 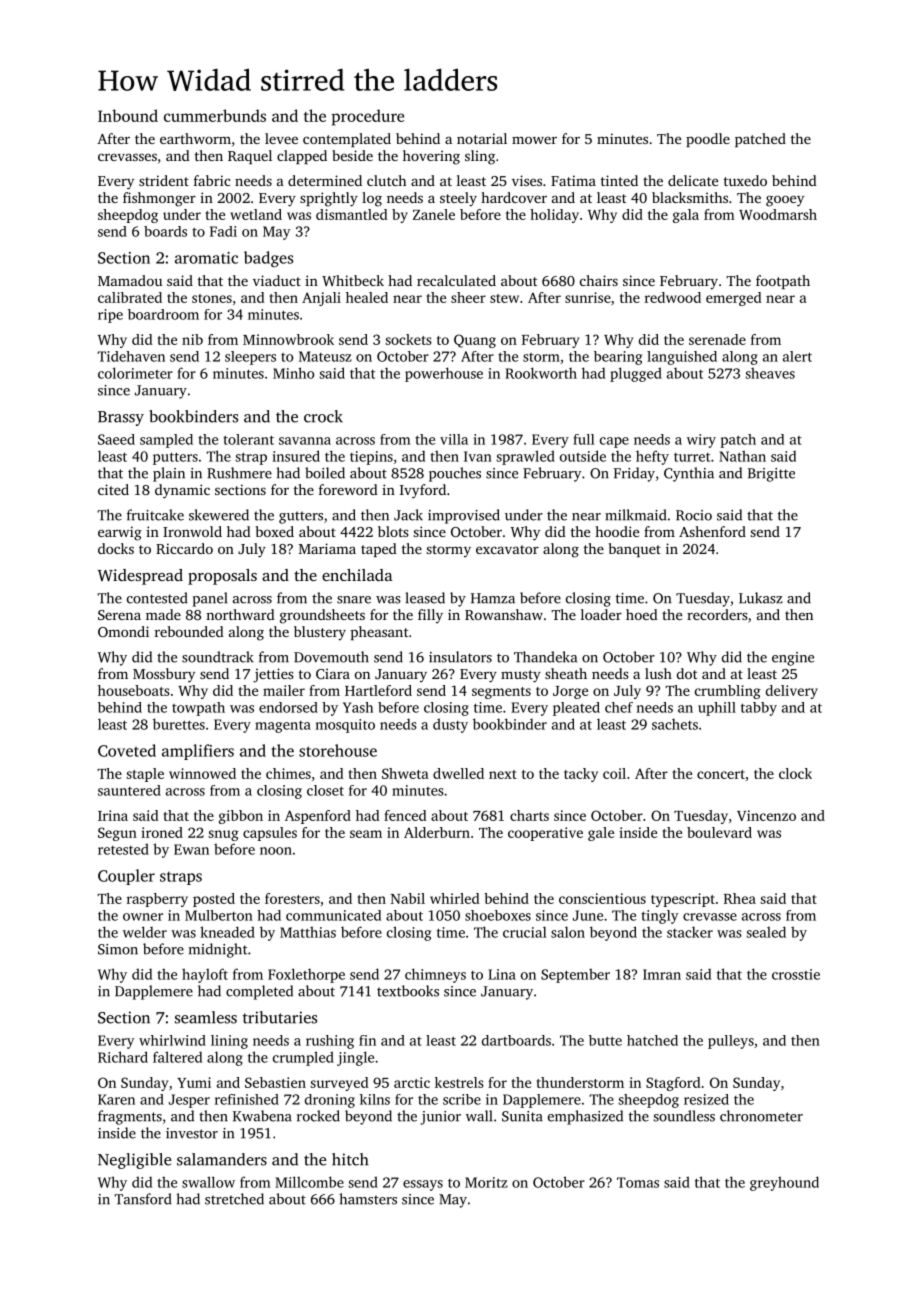 I want to click on languished, so click(x=682, y=358).
